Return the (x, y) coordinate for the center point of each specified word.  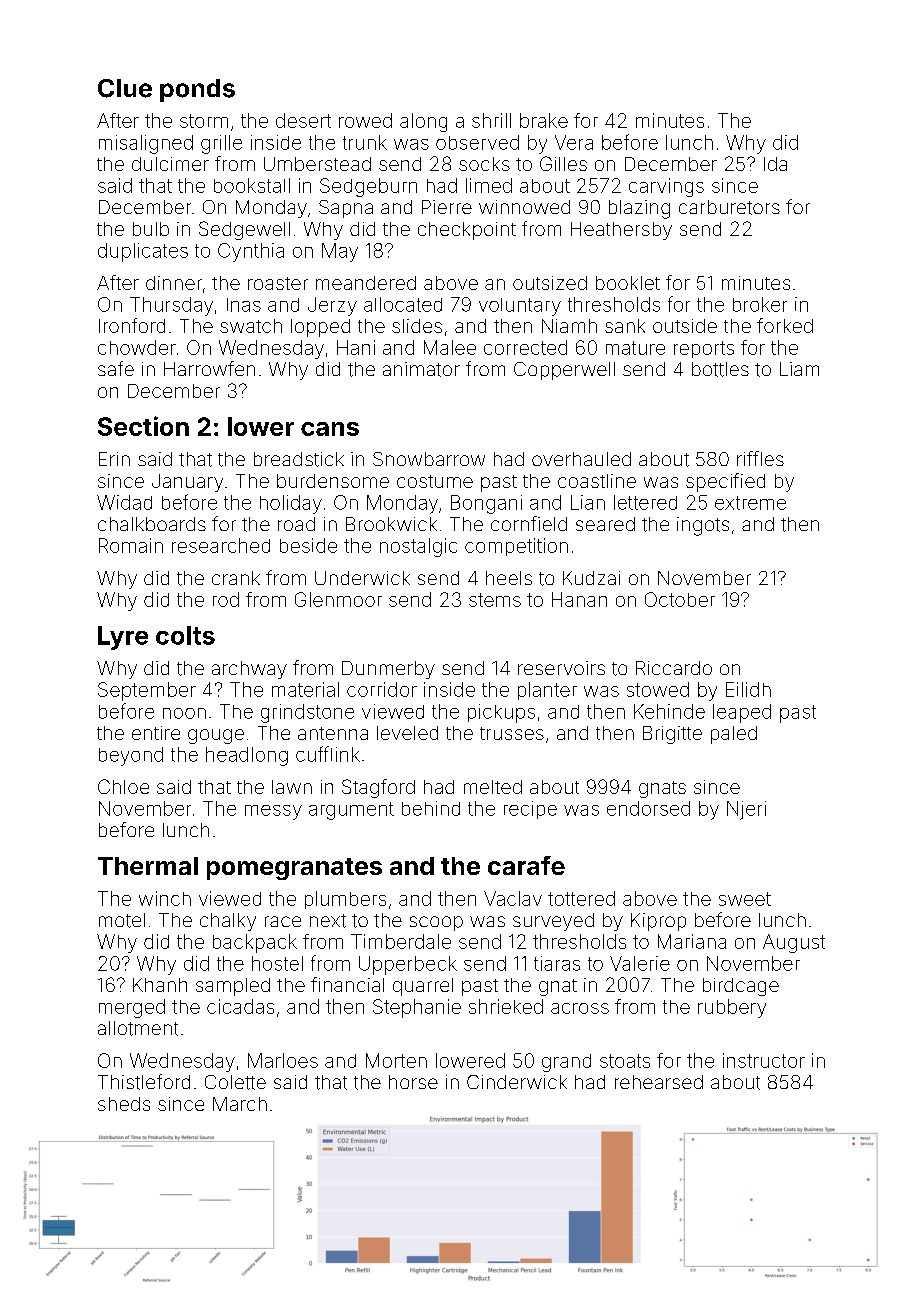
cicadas (240, 1006)
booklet (628, 283)
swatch (251, 326)
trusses (512, 733)
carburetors (729, 207)
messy (273, 812)
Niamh (569, 326)
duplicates (143, 252)
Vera (574, 142)
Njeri (746, 810)
